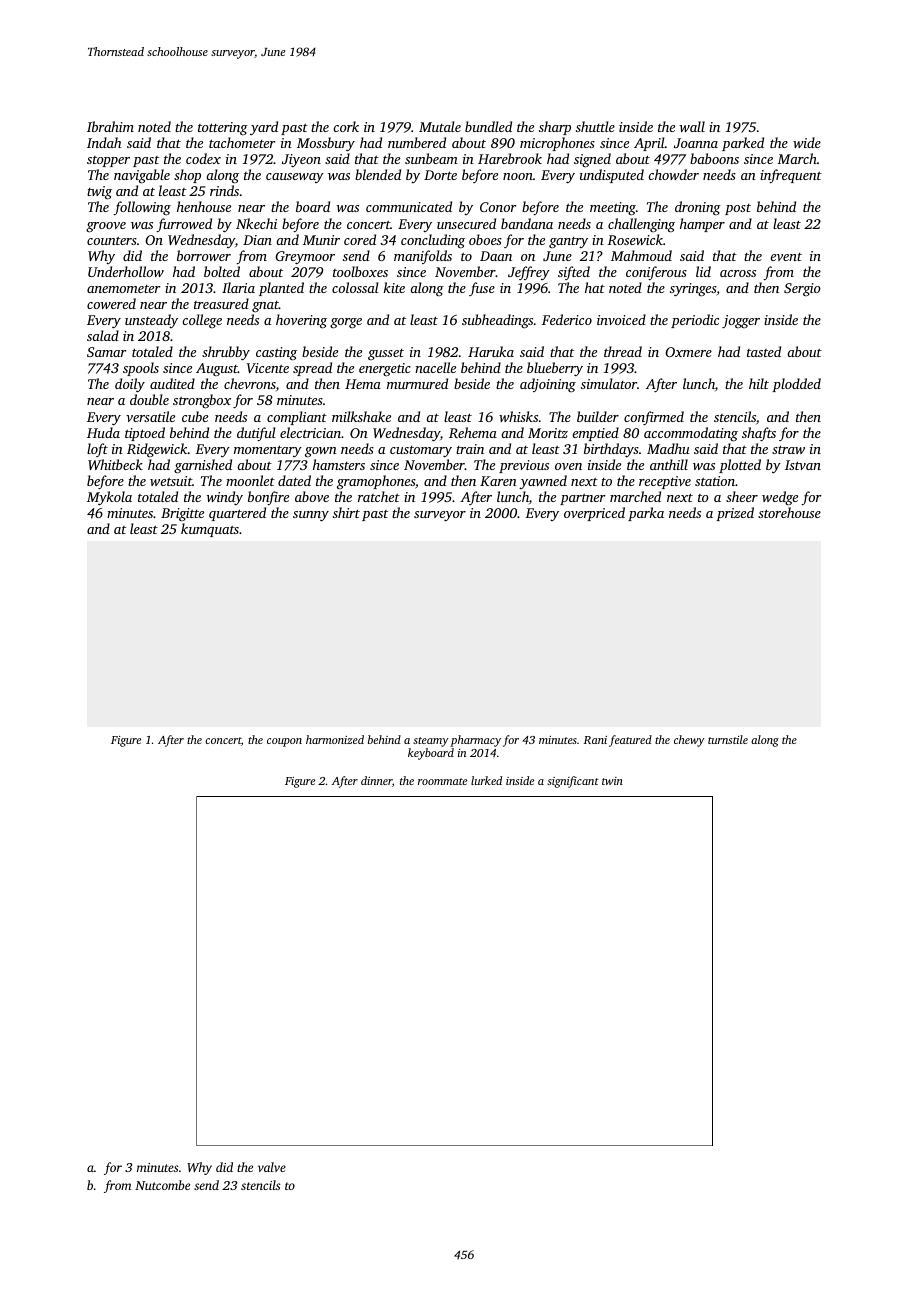  What do you see at coordinates (256, 223) in the screenshot?
I see `Nkechi` at bounding box center [256, 223].
